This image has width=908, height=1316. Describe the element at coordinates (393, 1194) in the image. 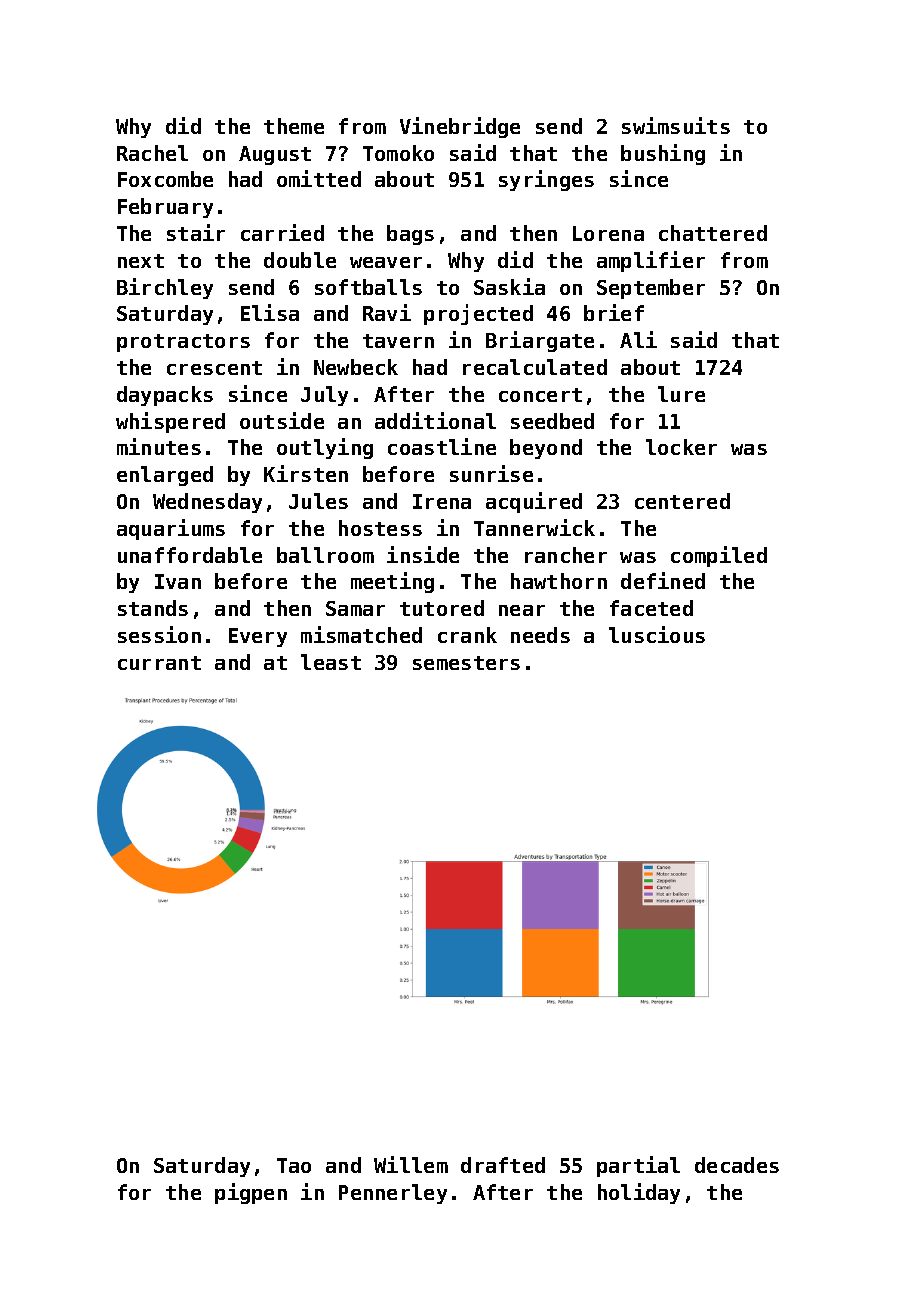

I see `Pennerley` at that location.
